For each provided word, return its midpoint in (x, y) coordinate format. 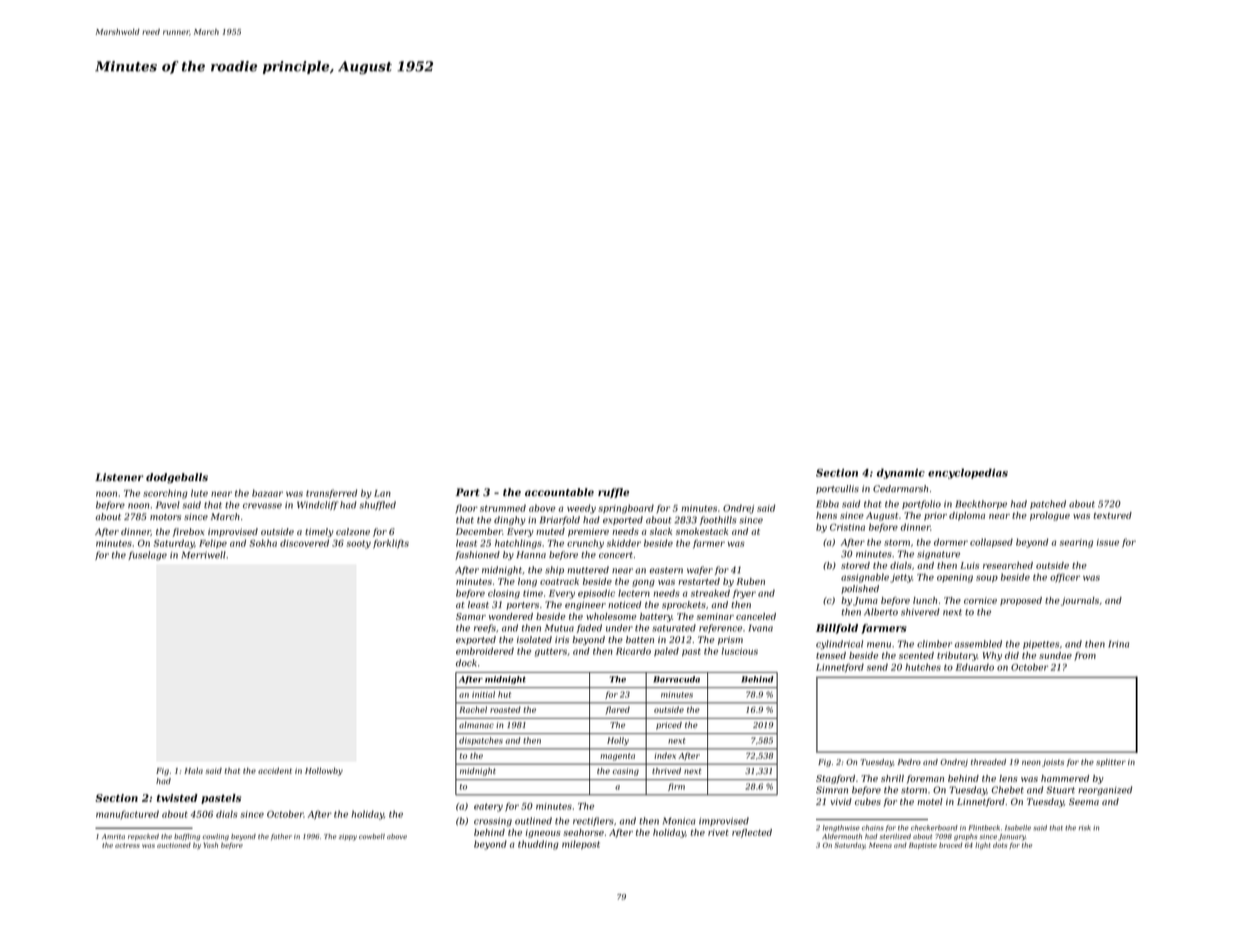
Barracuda (676, 679)
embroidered (485, 651)
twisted (177, 798)
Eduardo (975, 667)
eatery (488, 807)
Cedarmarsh (900, 488)
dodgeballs (177, 478)
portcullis (837, 489)
